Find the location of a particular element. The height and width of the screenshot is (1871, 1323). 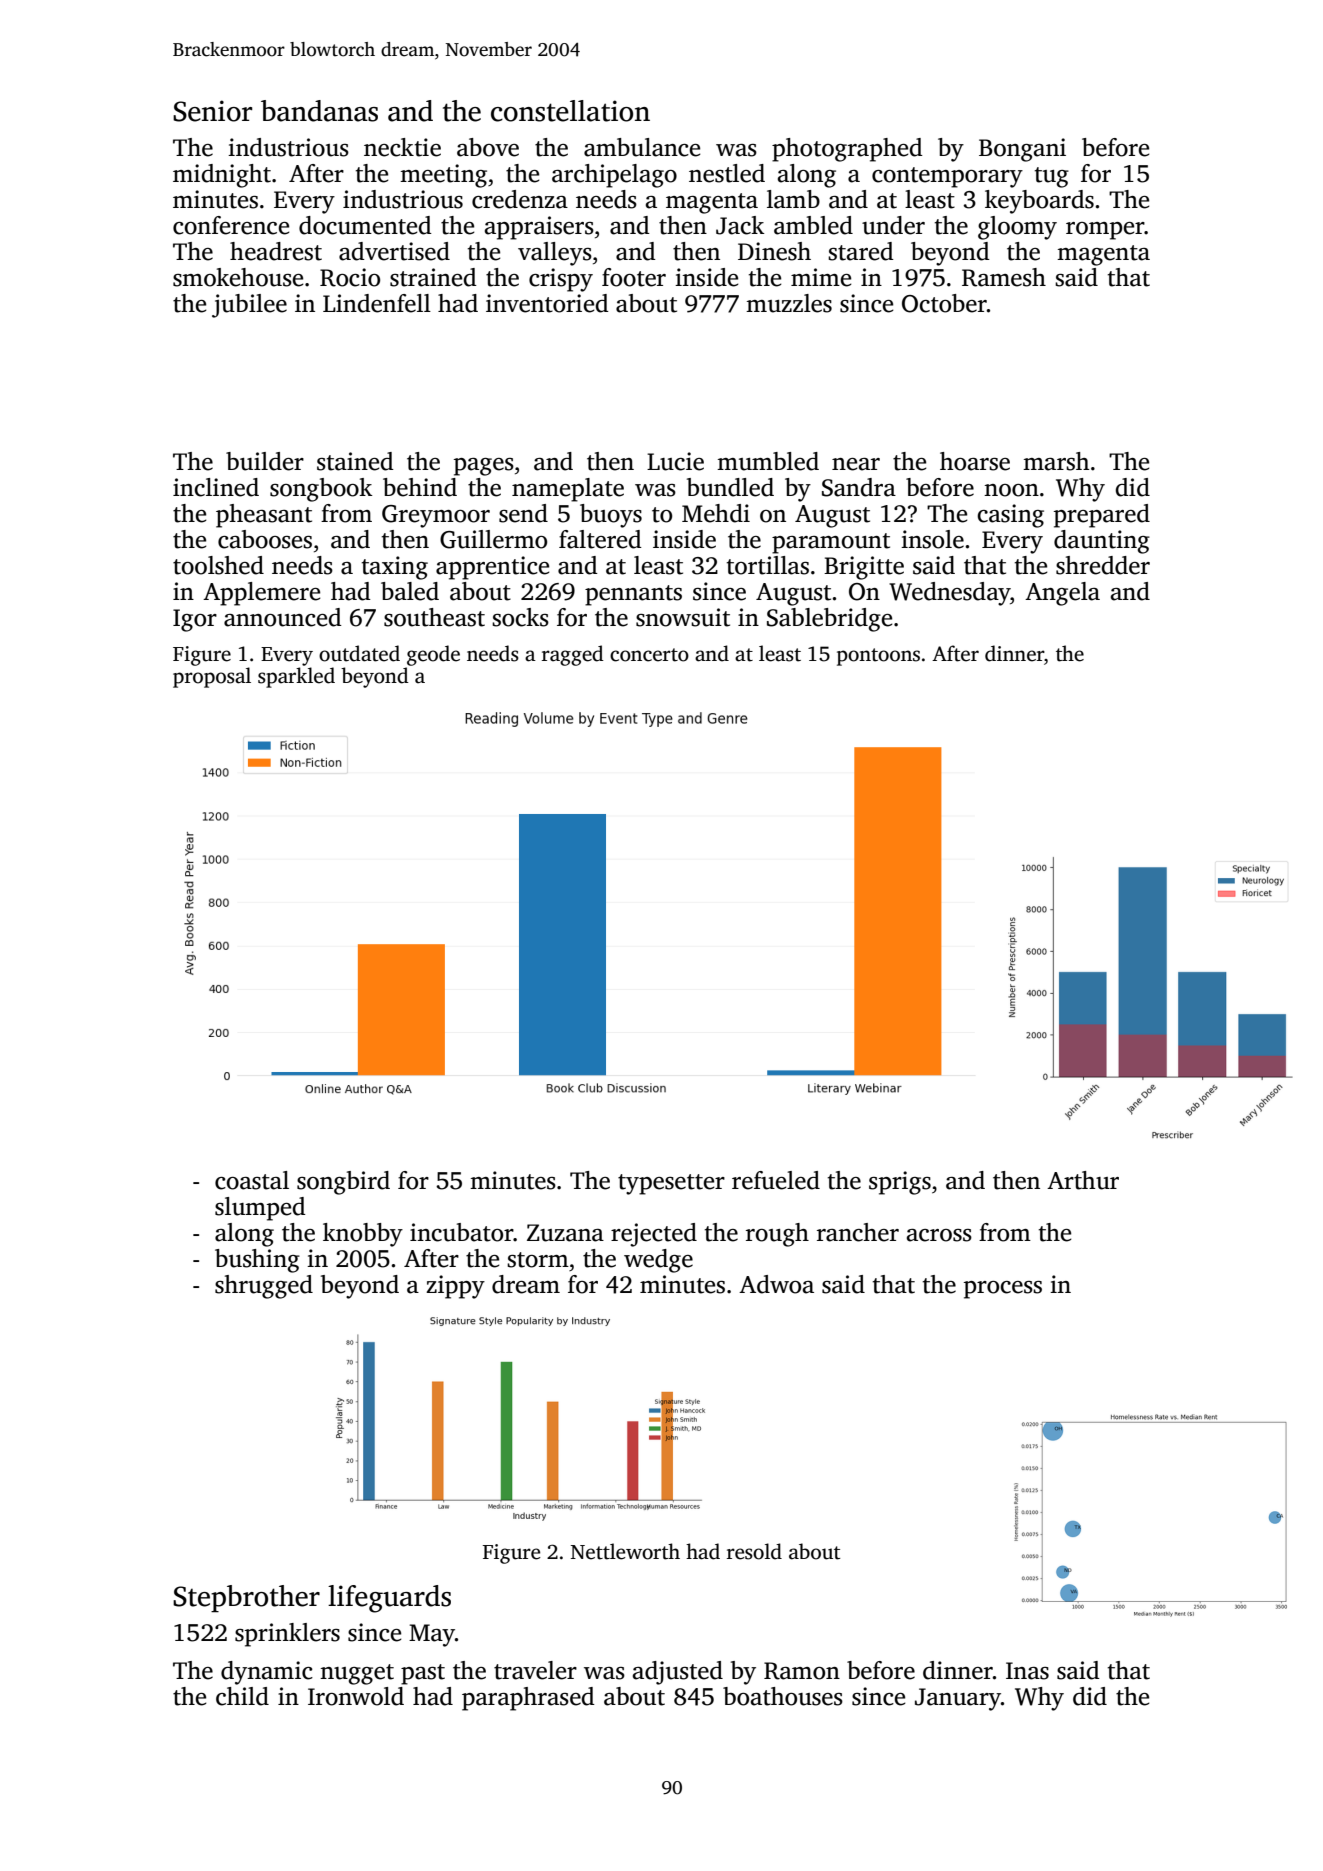

sprigs is located at coordinates (900, 1183).
